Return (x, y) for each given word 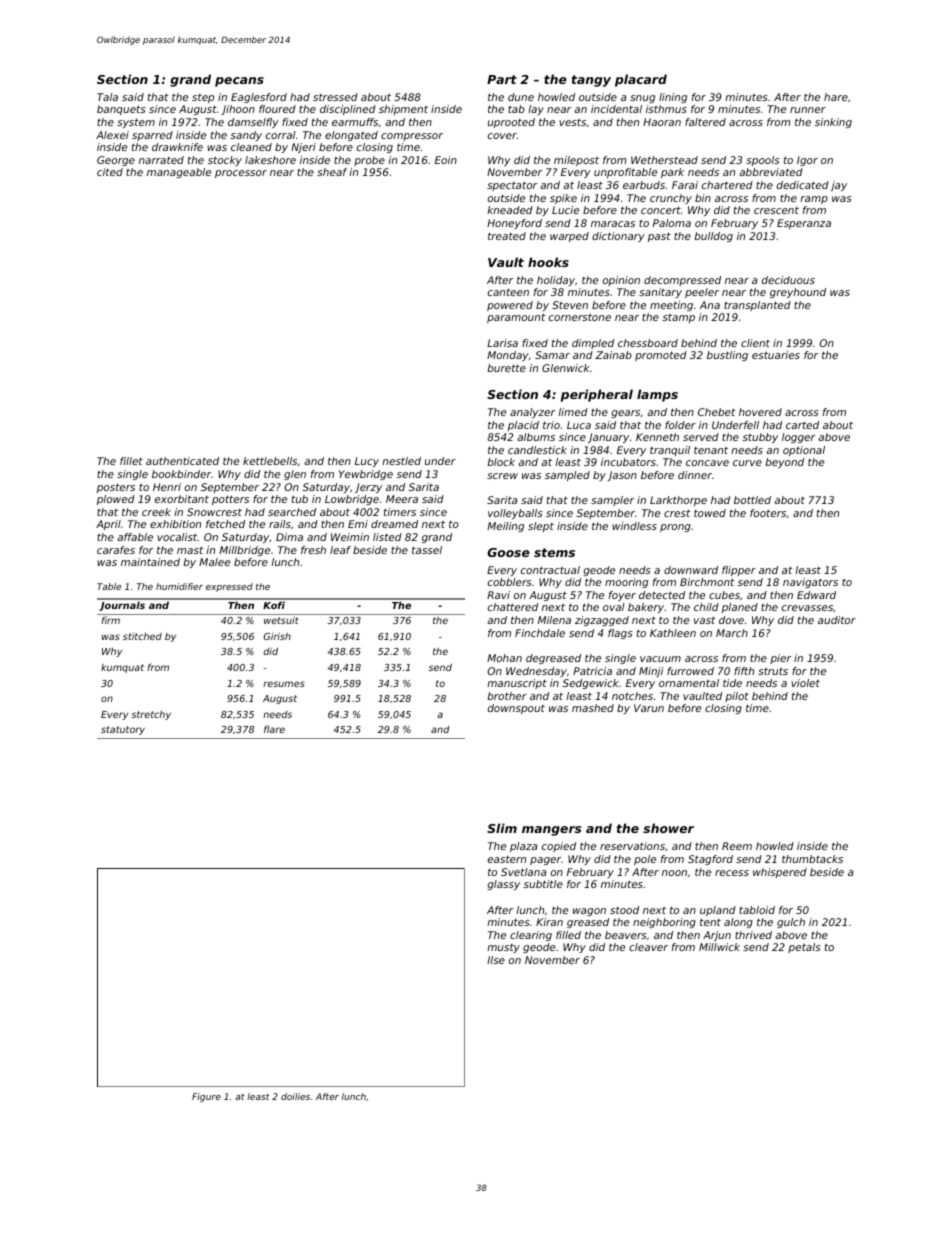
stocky (225, 161)
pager (546, 861)
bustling (727, 356)
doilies (295, 1096)
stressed (335, 97)
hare (836, 97)
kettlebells (270, 461)
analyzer (532, 413)
